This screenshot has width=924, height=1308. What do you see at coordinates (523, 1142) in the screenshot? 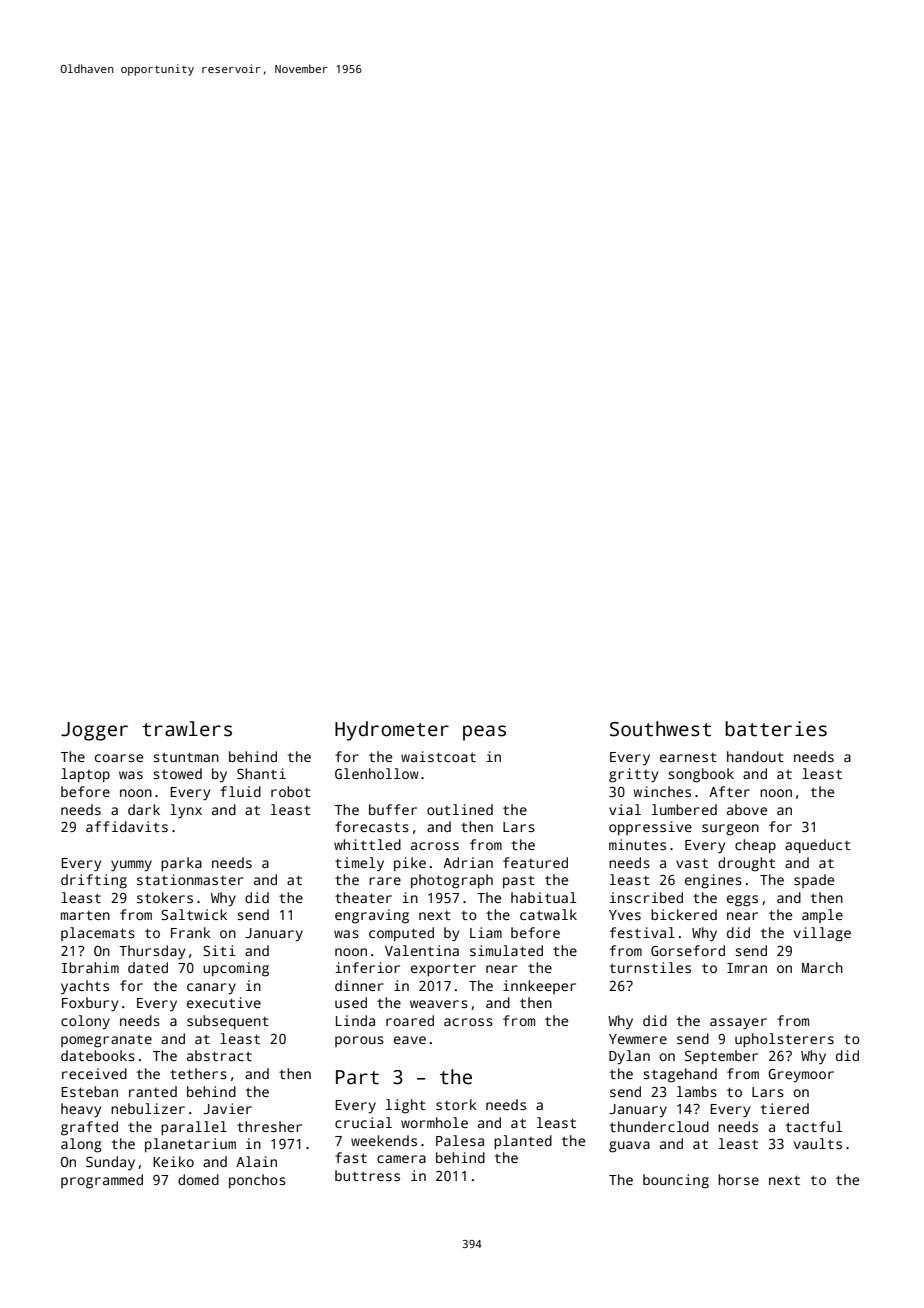
I see `planted` at bounding box center [523, 1142].
